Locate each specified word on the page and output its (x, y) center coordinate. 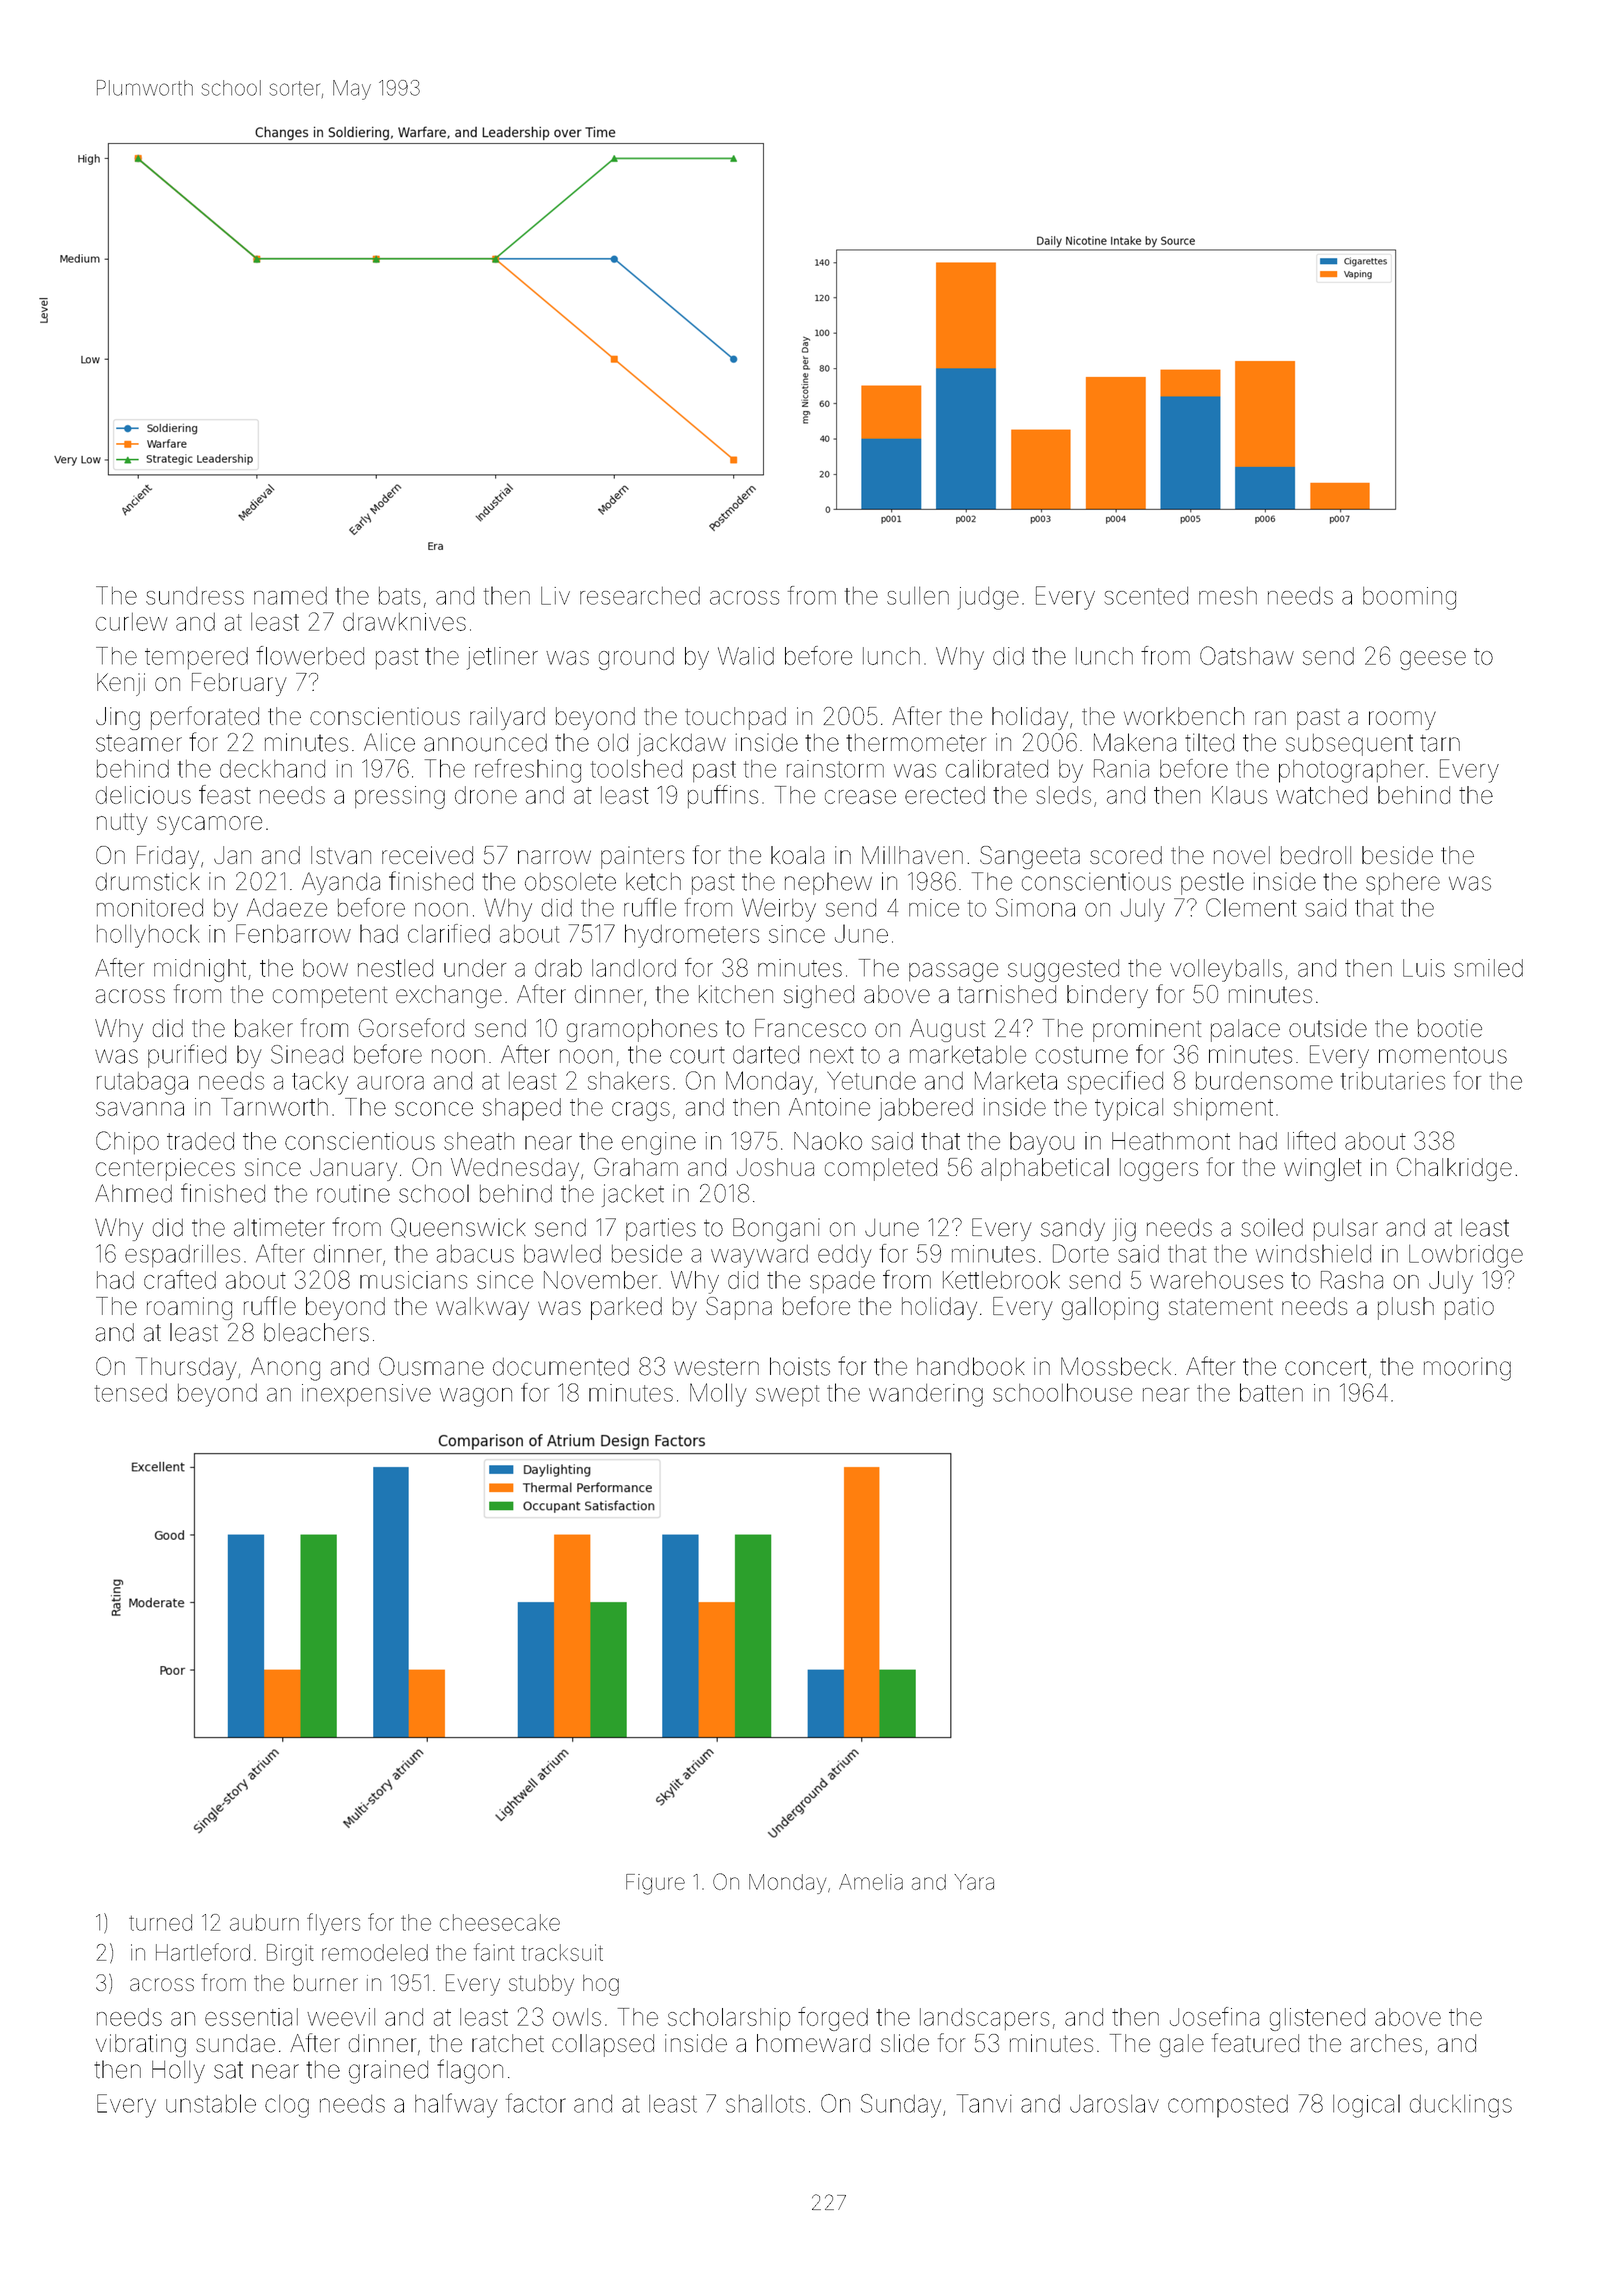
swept (787, 1395)
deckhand (272, 769)
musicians (413, 1280)
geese (1433, 660)
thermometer (916, 743)
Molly (718, 1395)
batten (1271, 1392)
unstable (211, 2103)
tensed (131, 1393)
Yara (974, 1882)
